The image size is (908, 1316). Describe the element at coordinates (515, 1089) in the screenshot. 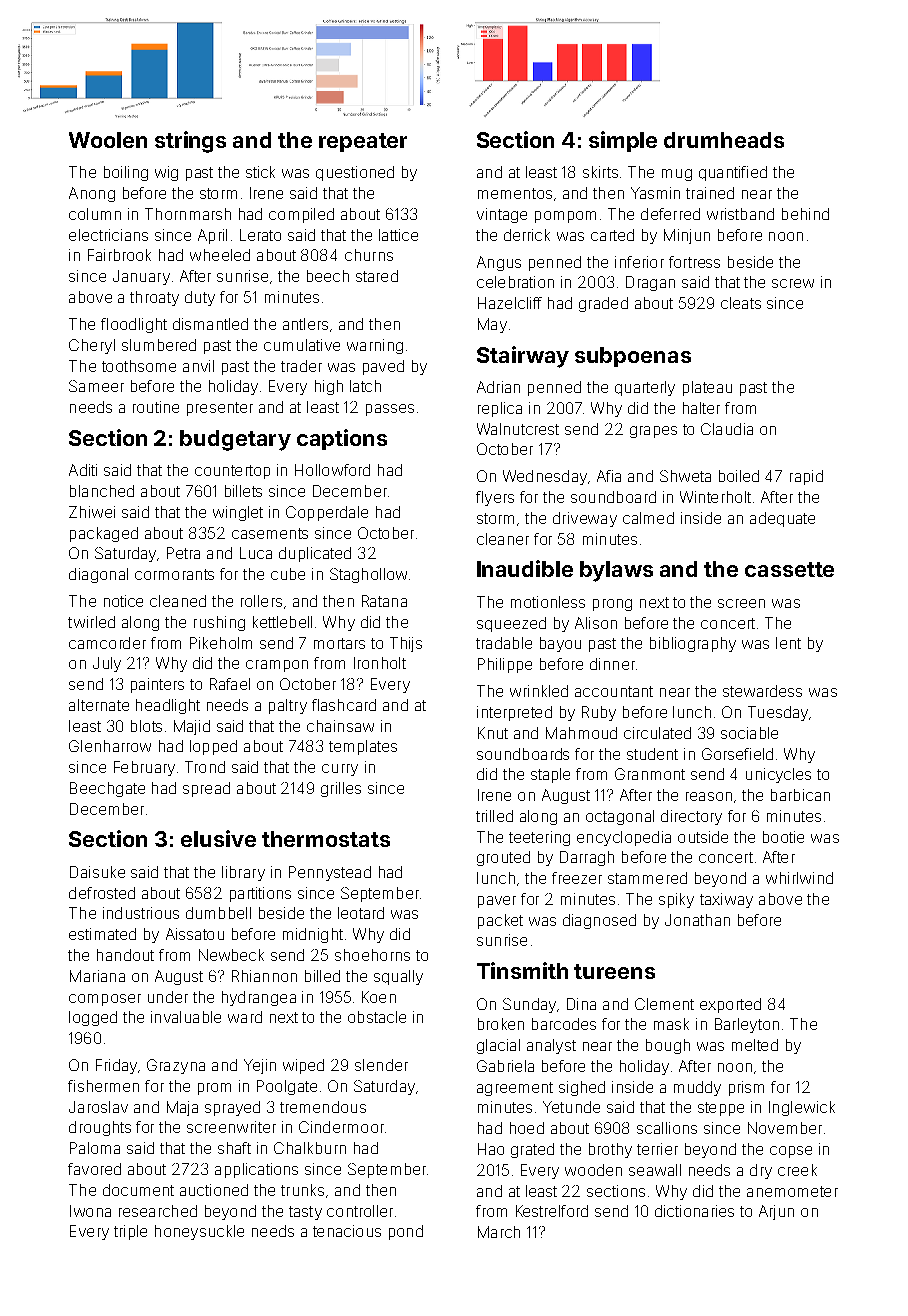

I see `agreement` at that location.
